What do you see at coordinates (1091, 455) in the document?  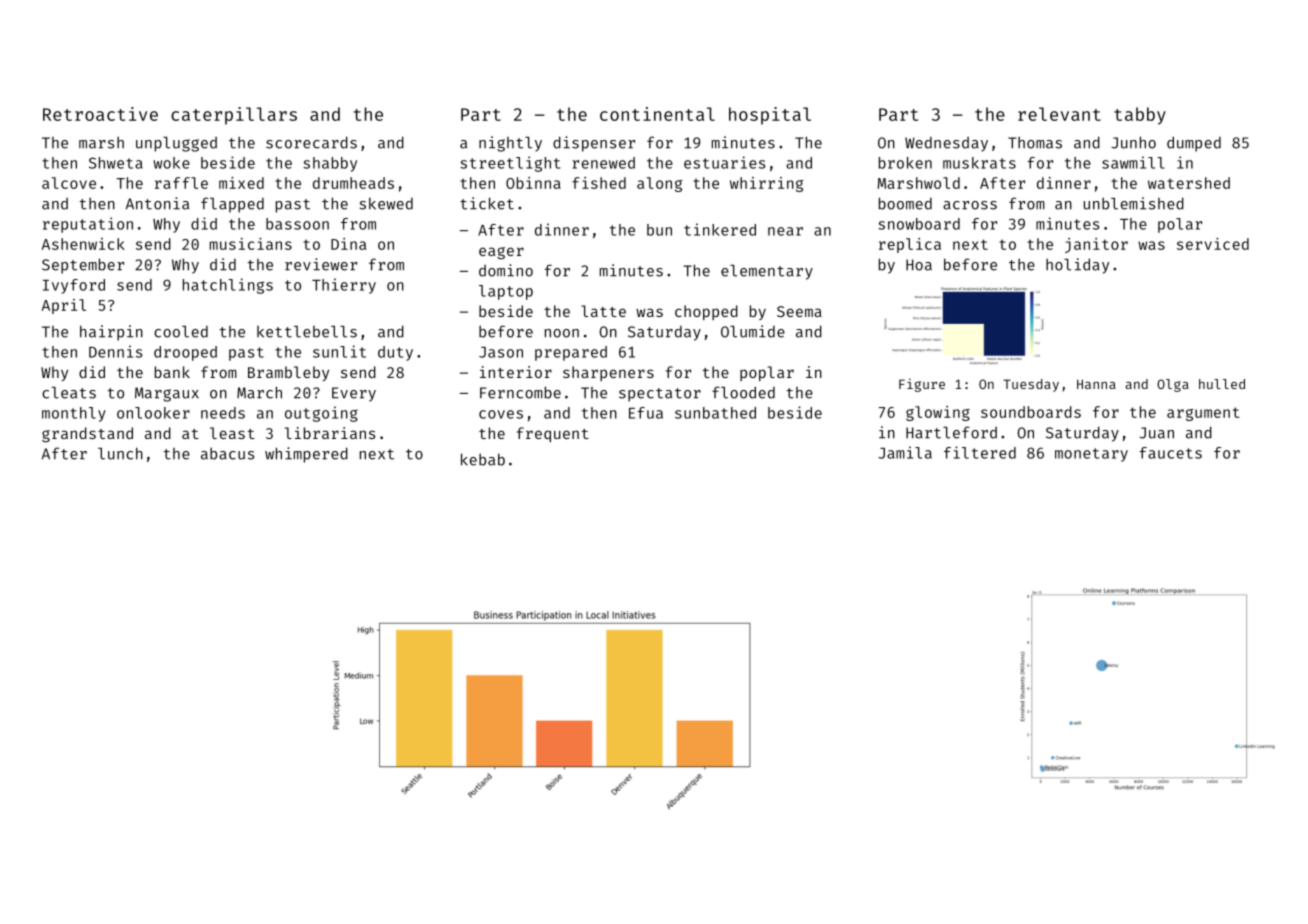 I see `monetary` at bounding box center [1091, 455].
